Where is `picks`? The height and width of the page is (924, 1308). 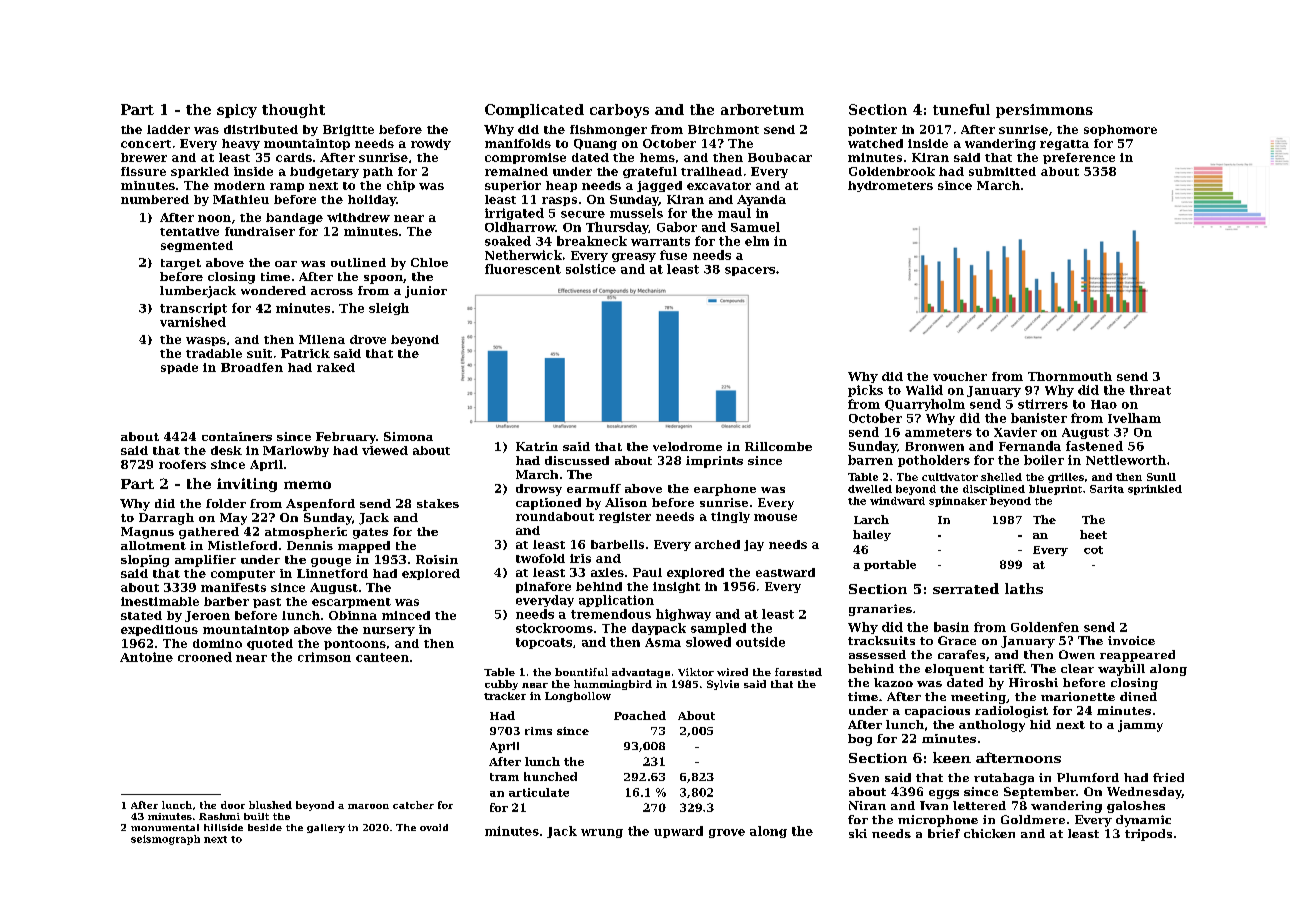
picks is located at coordinates (865, 391).
